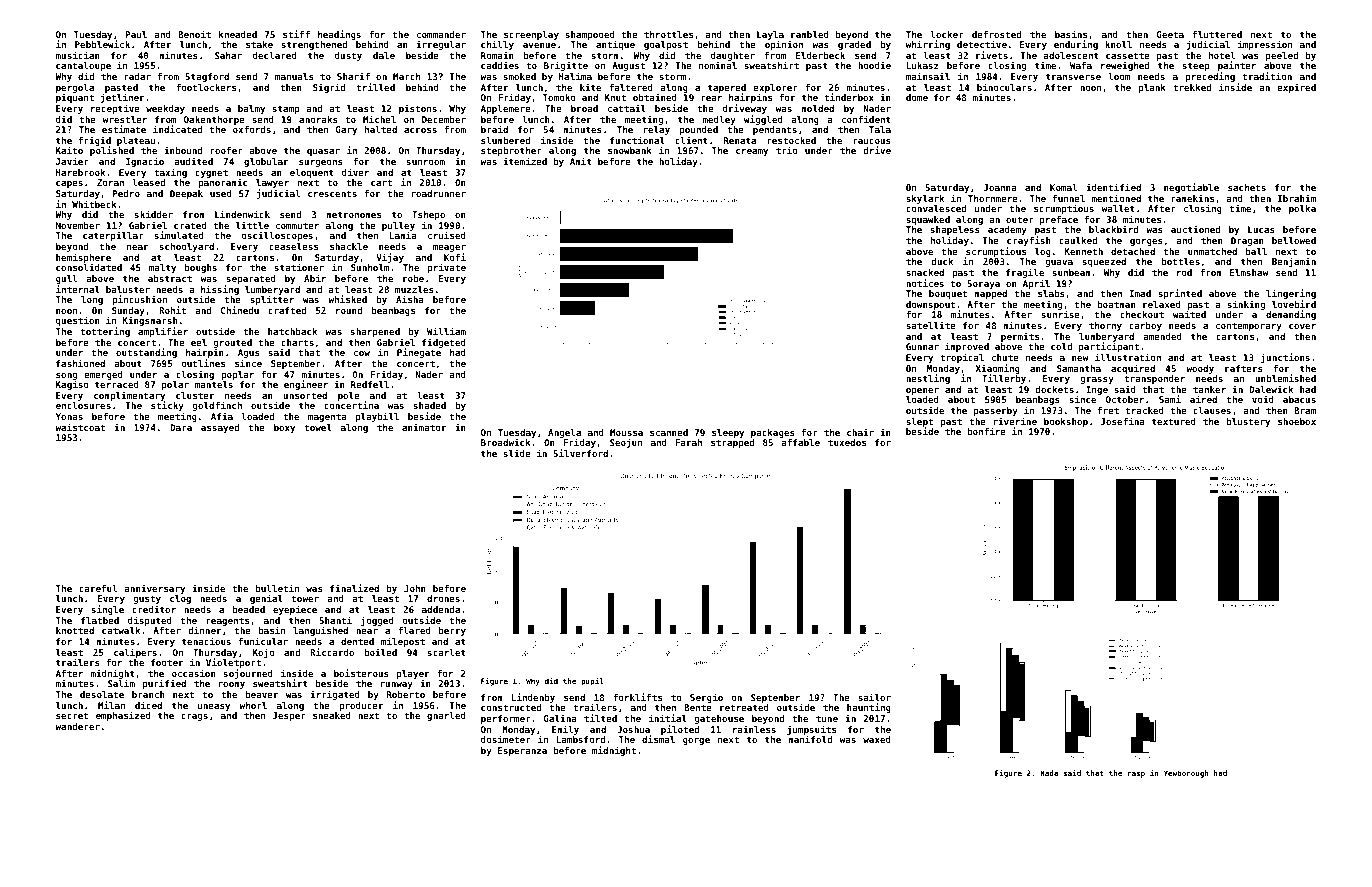 The width and height of the document is (1372, 887). Describe the element at coordinates (194, 34) in the document. I see `Benoit` at that location.
